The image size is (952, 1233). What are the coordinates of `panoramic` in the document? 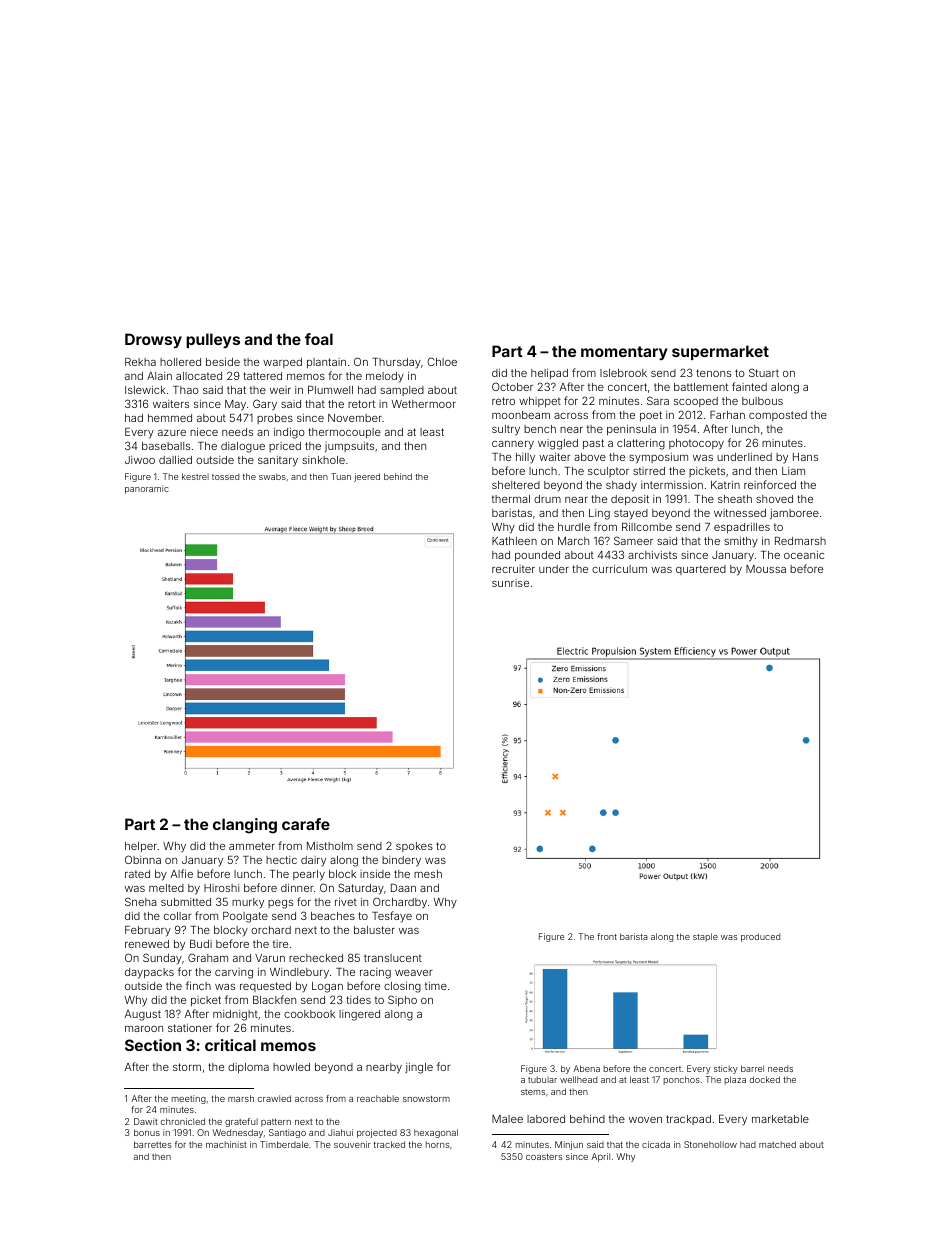 It's located at (146, 489).
